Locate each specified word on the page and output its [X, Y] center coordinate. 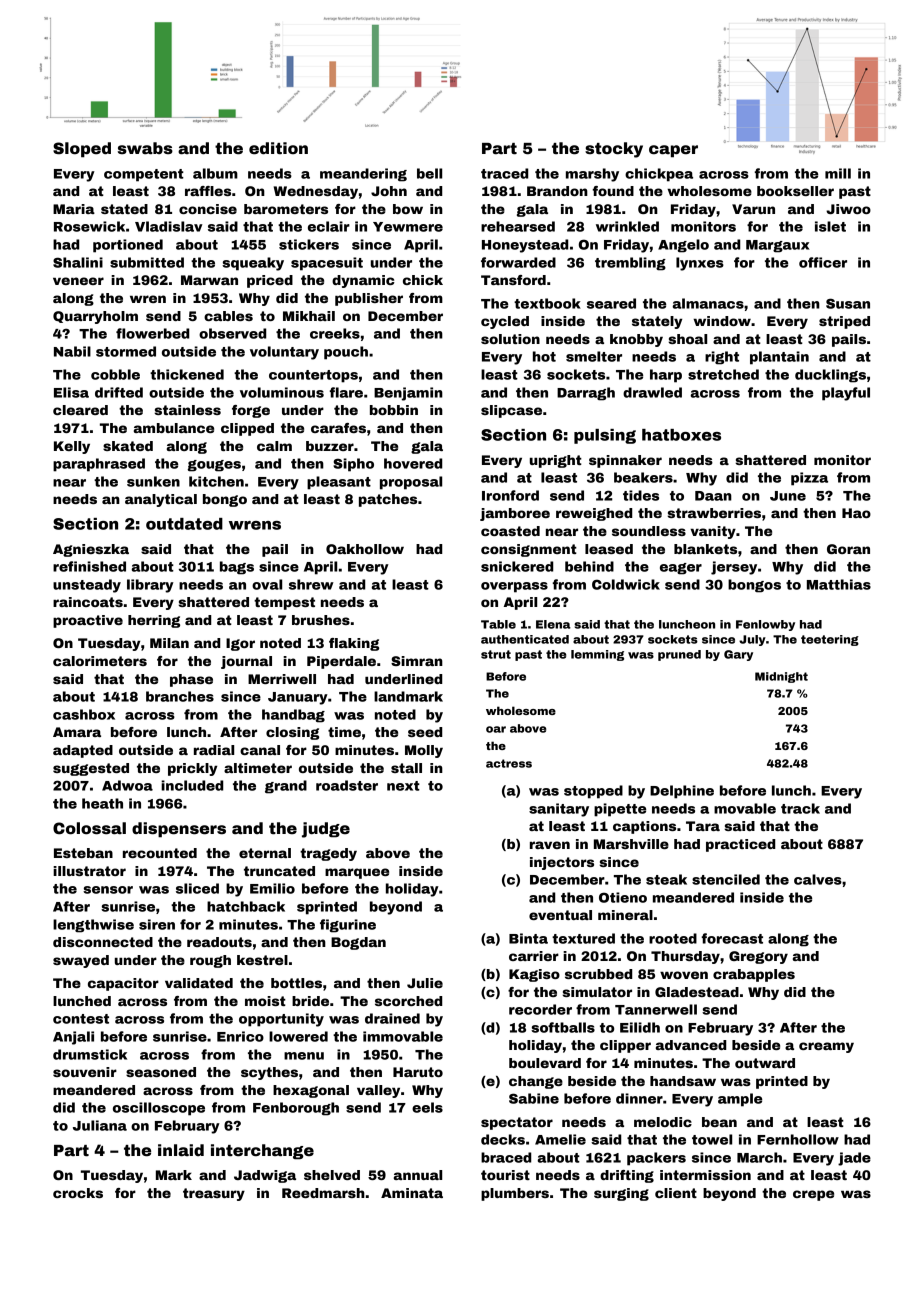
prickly [192, 769]
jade [854, 1159]
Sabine [534, 1098]
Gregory [758, 957]
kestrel [262, 960]
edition [278, 148]
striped [844, 322]
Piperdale [341, 662]
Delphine [682, 792]
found [613, 191]
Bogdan [358, 943]
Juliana [100, 1125]
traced [504, 173]
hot [544, 356]
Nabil [72, 351]
